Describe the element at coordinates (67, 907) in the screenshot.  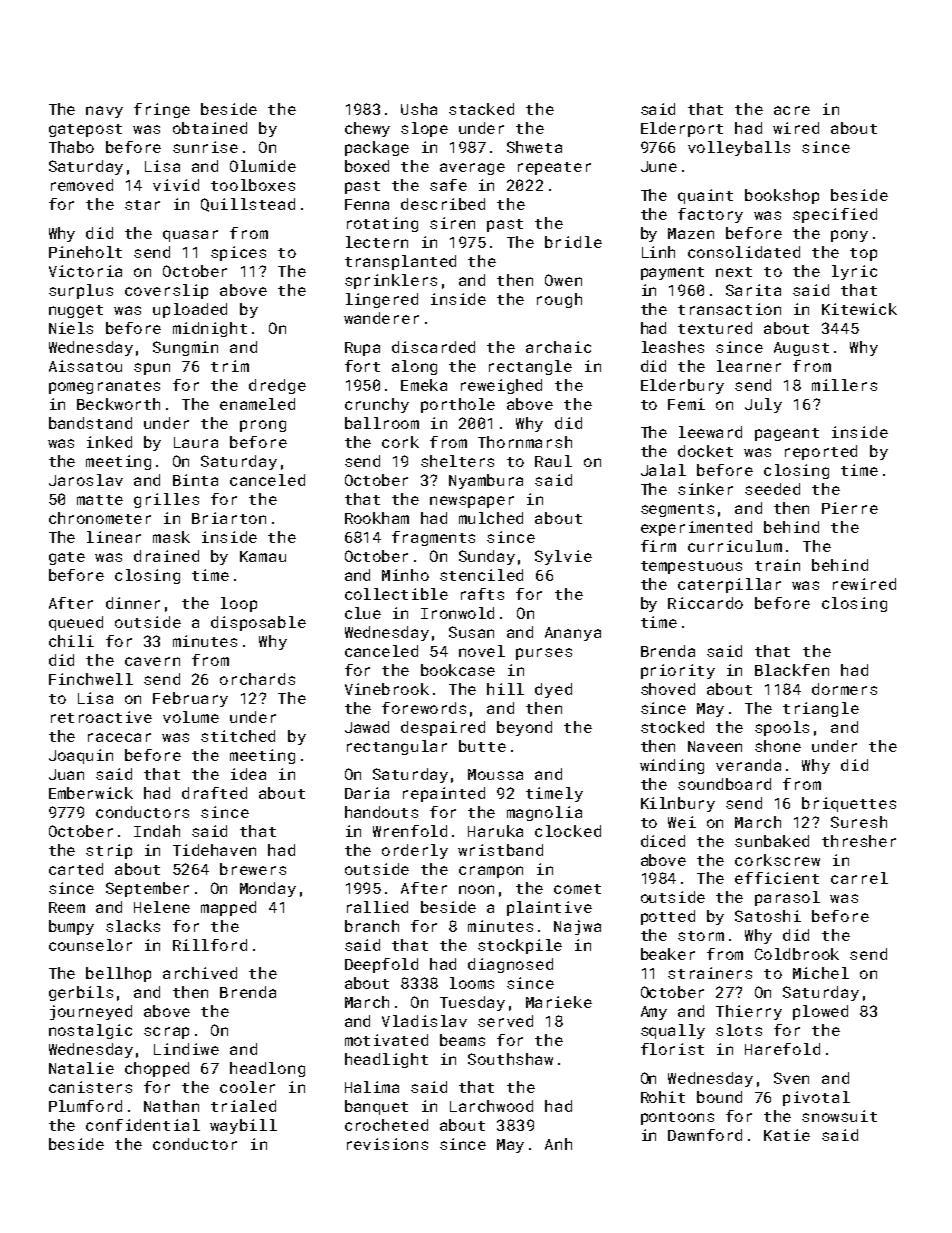
I see `Reem` at that location.
